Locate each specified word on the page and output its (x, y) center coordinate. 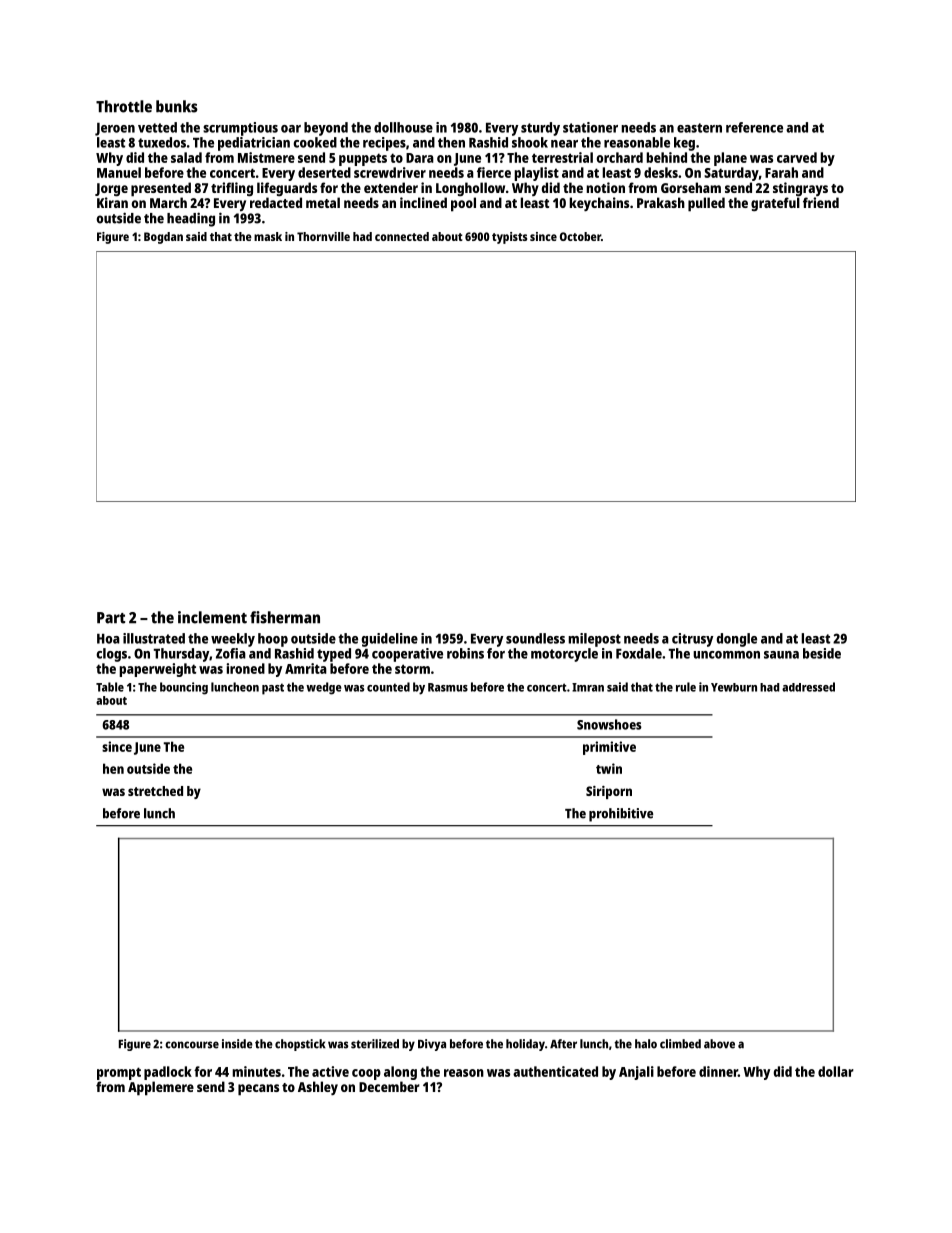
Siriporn (609, 792)
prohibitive (621, 815)
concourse (192, 1045)
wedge (324, 688)
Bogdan (163, 238)
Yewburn (734, 687)
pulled (706, 204)
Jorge (111, 189)
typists (509, 238)
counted (388, 687)
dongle (736, 640)
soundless (535, 638)
